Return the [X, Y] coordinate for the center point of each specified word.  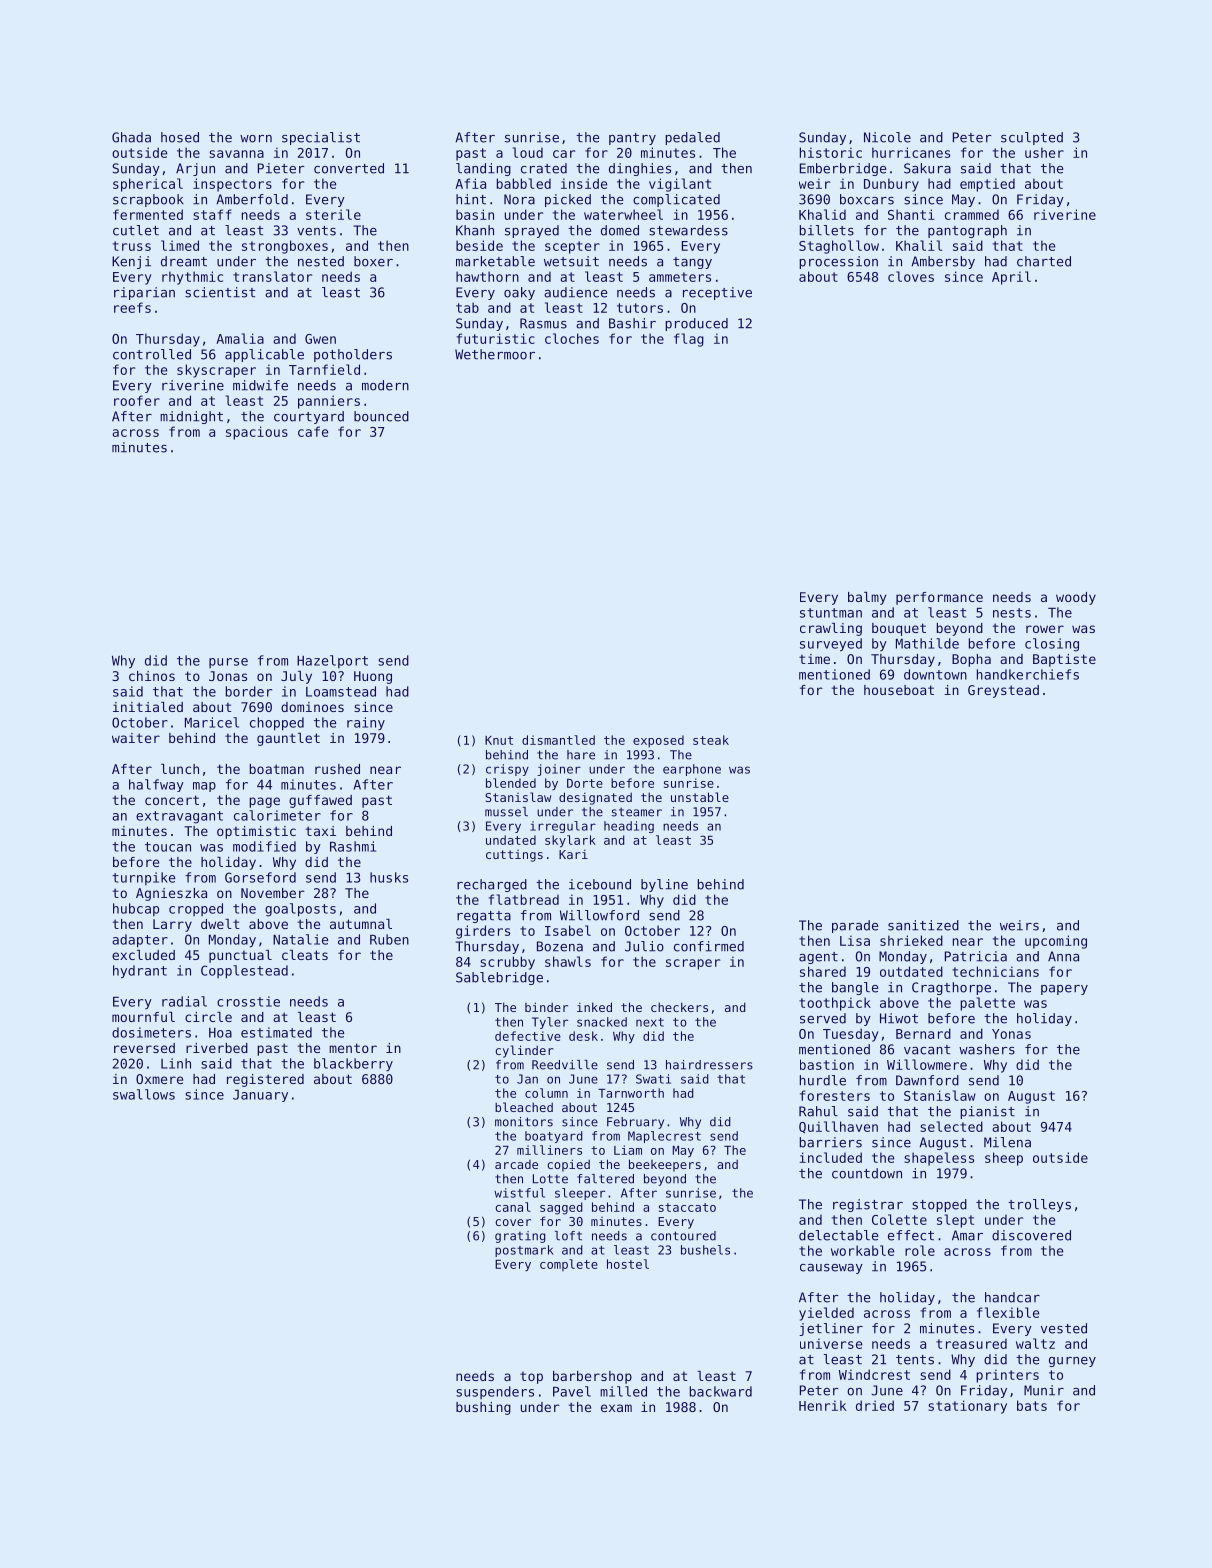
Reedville [565, 1065]
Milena [1007, 1142]
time [814, 659]
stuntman [831, 613]
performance [939, 598]
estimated [276, 1032]
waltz [1035, 1343]
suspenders [495, 1392]
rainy [366, 723]
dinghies [640, 169]
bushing [483, 1408]
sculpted [1032, 138]
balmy [867, 598]
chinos [152, 676]
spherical [148, 185]
